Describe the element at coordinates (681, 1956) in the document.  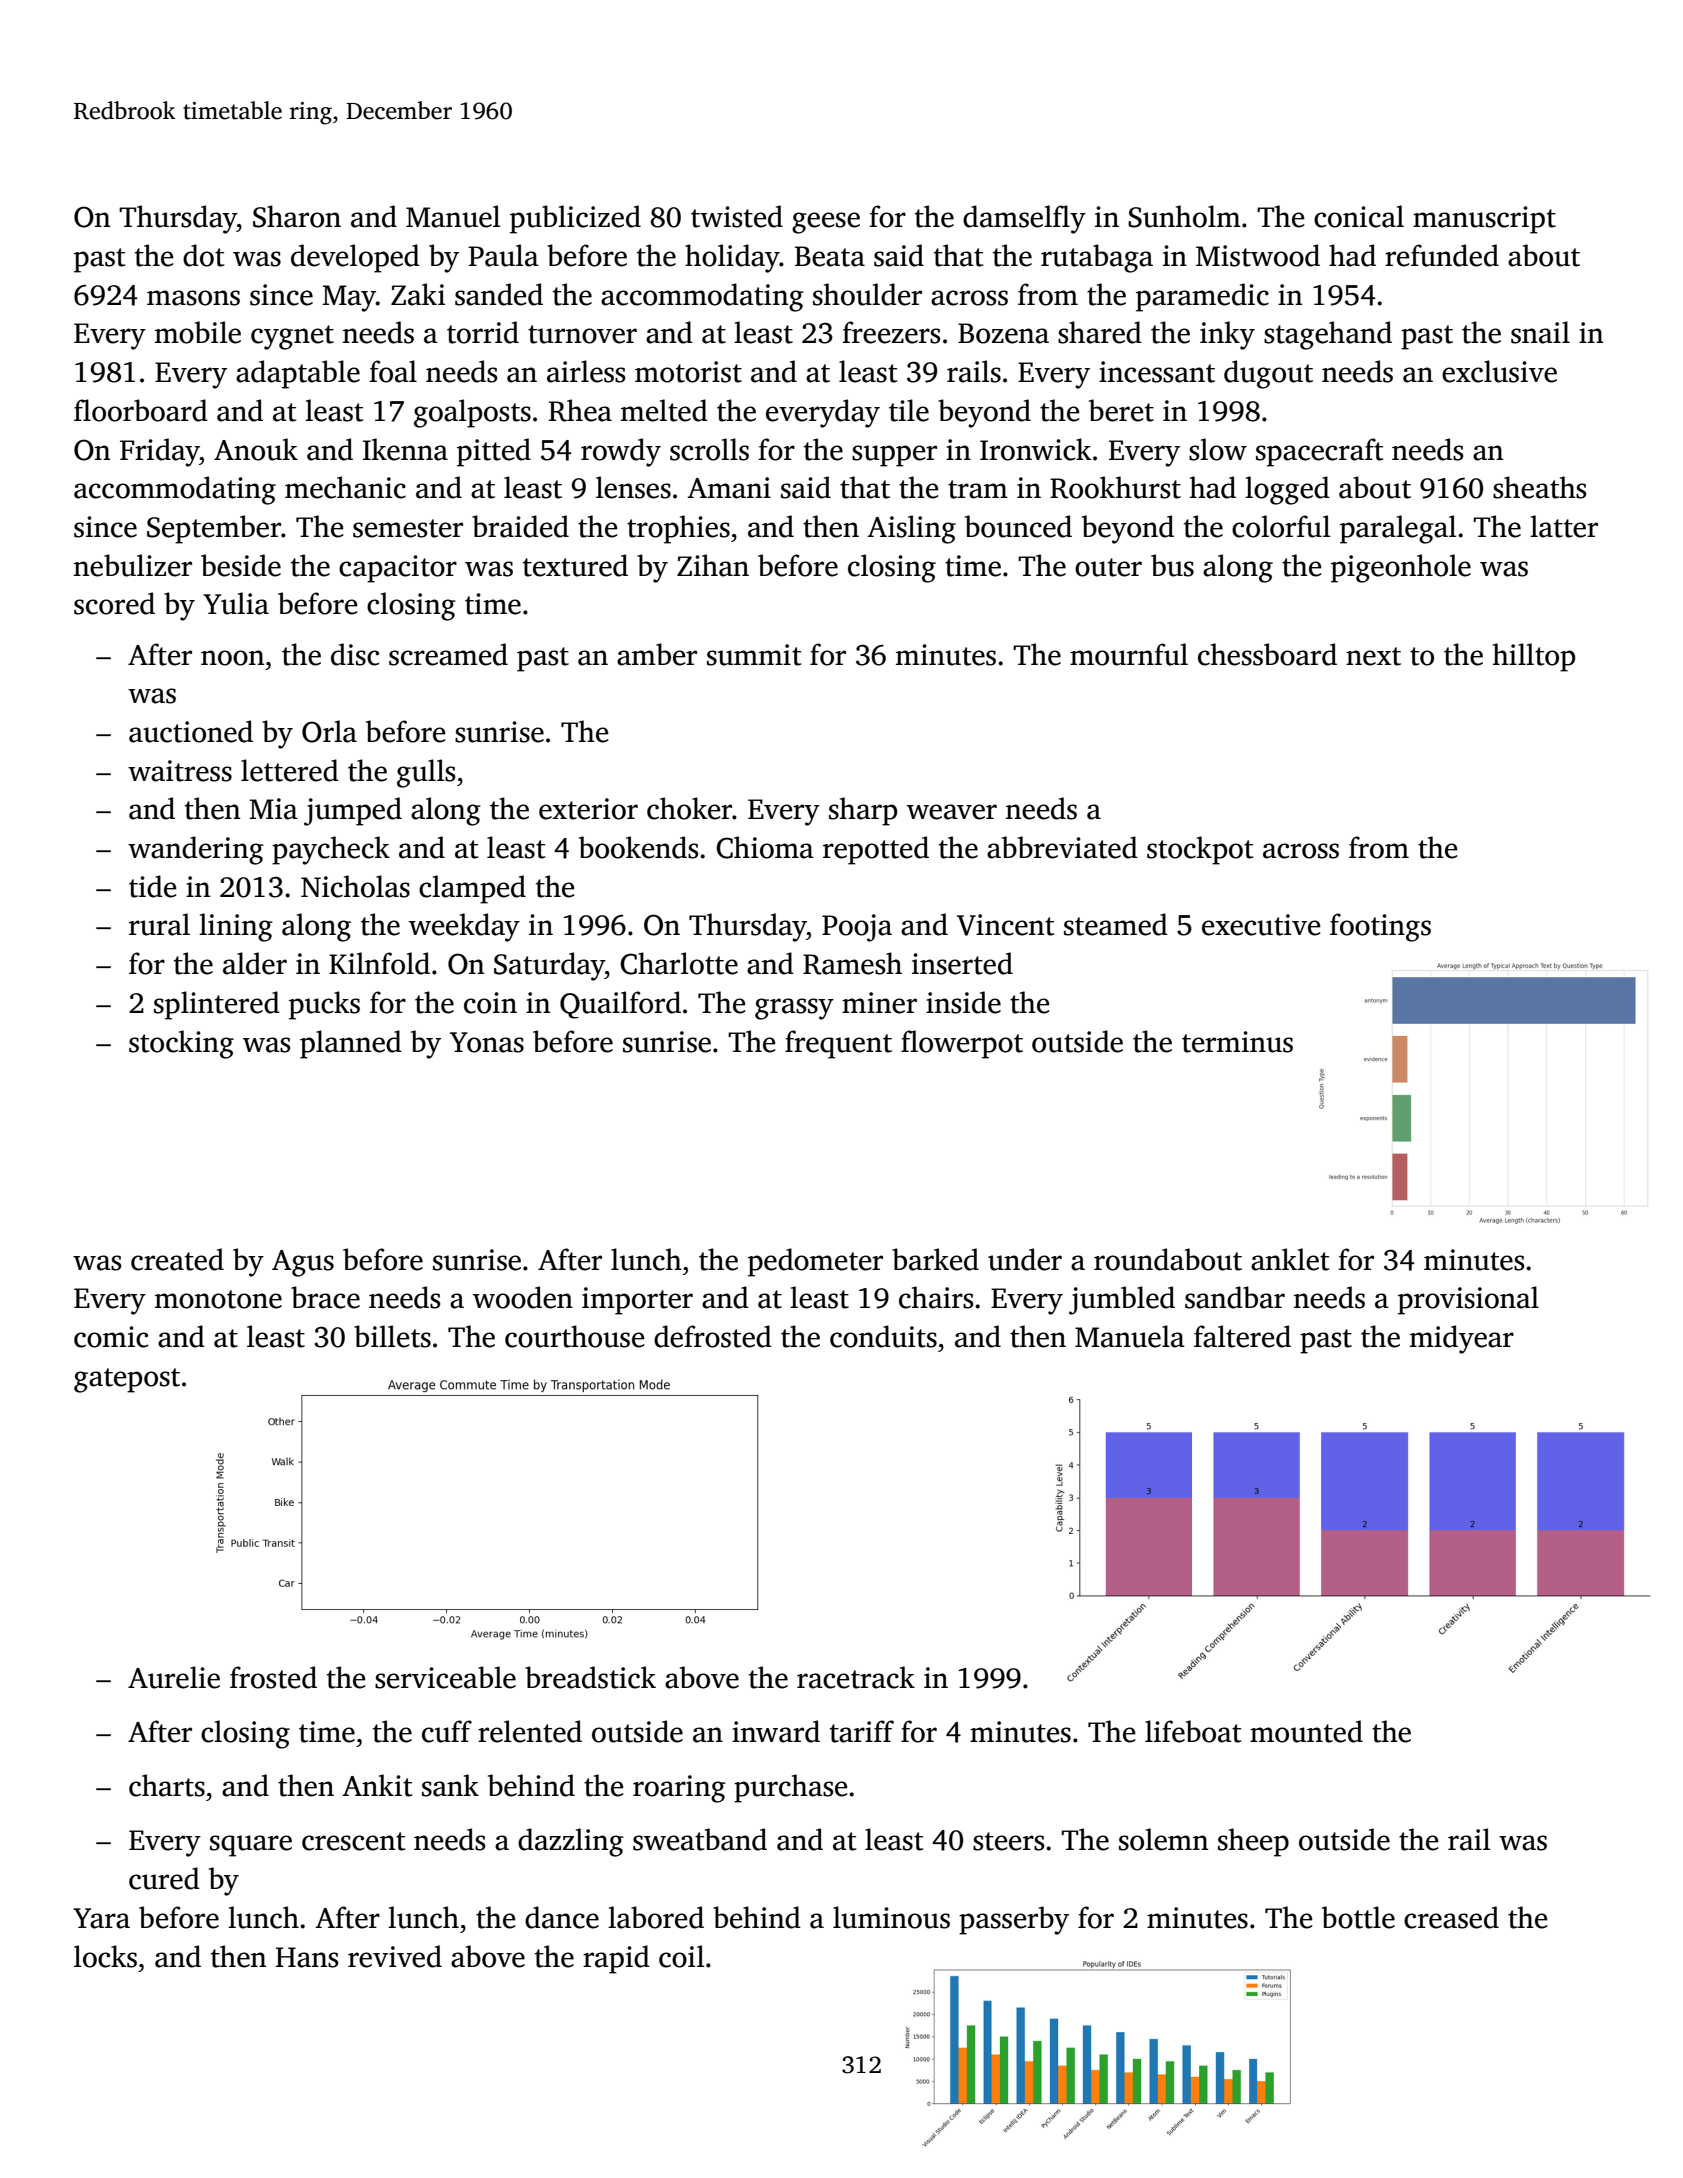
I see `coil` at that location.
